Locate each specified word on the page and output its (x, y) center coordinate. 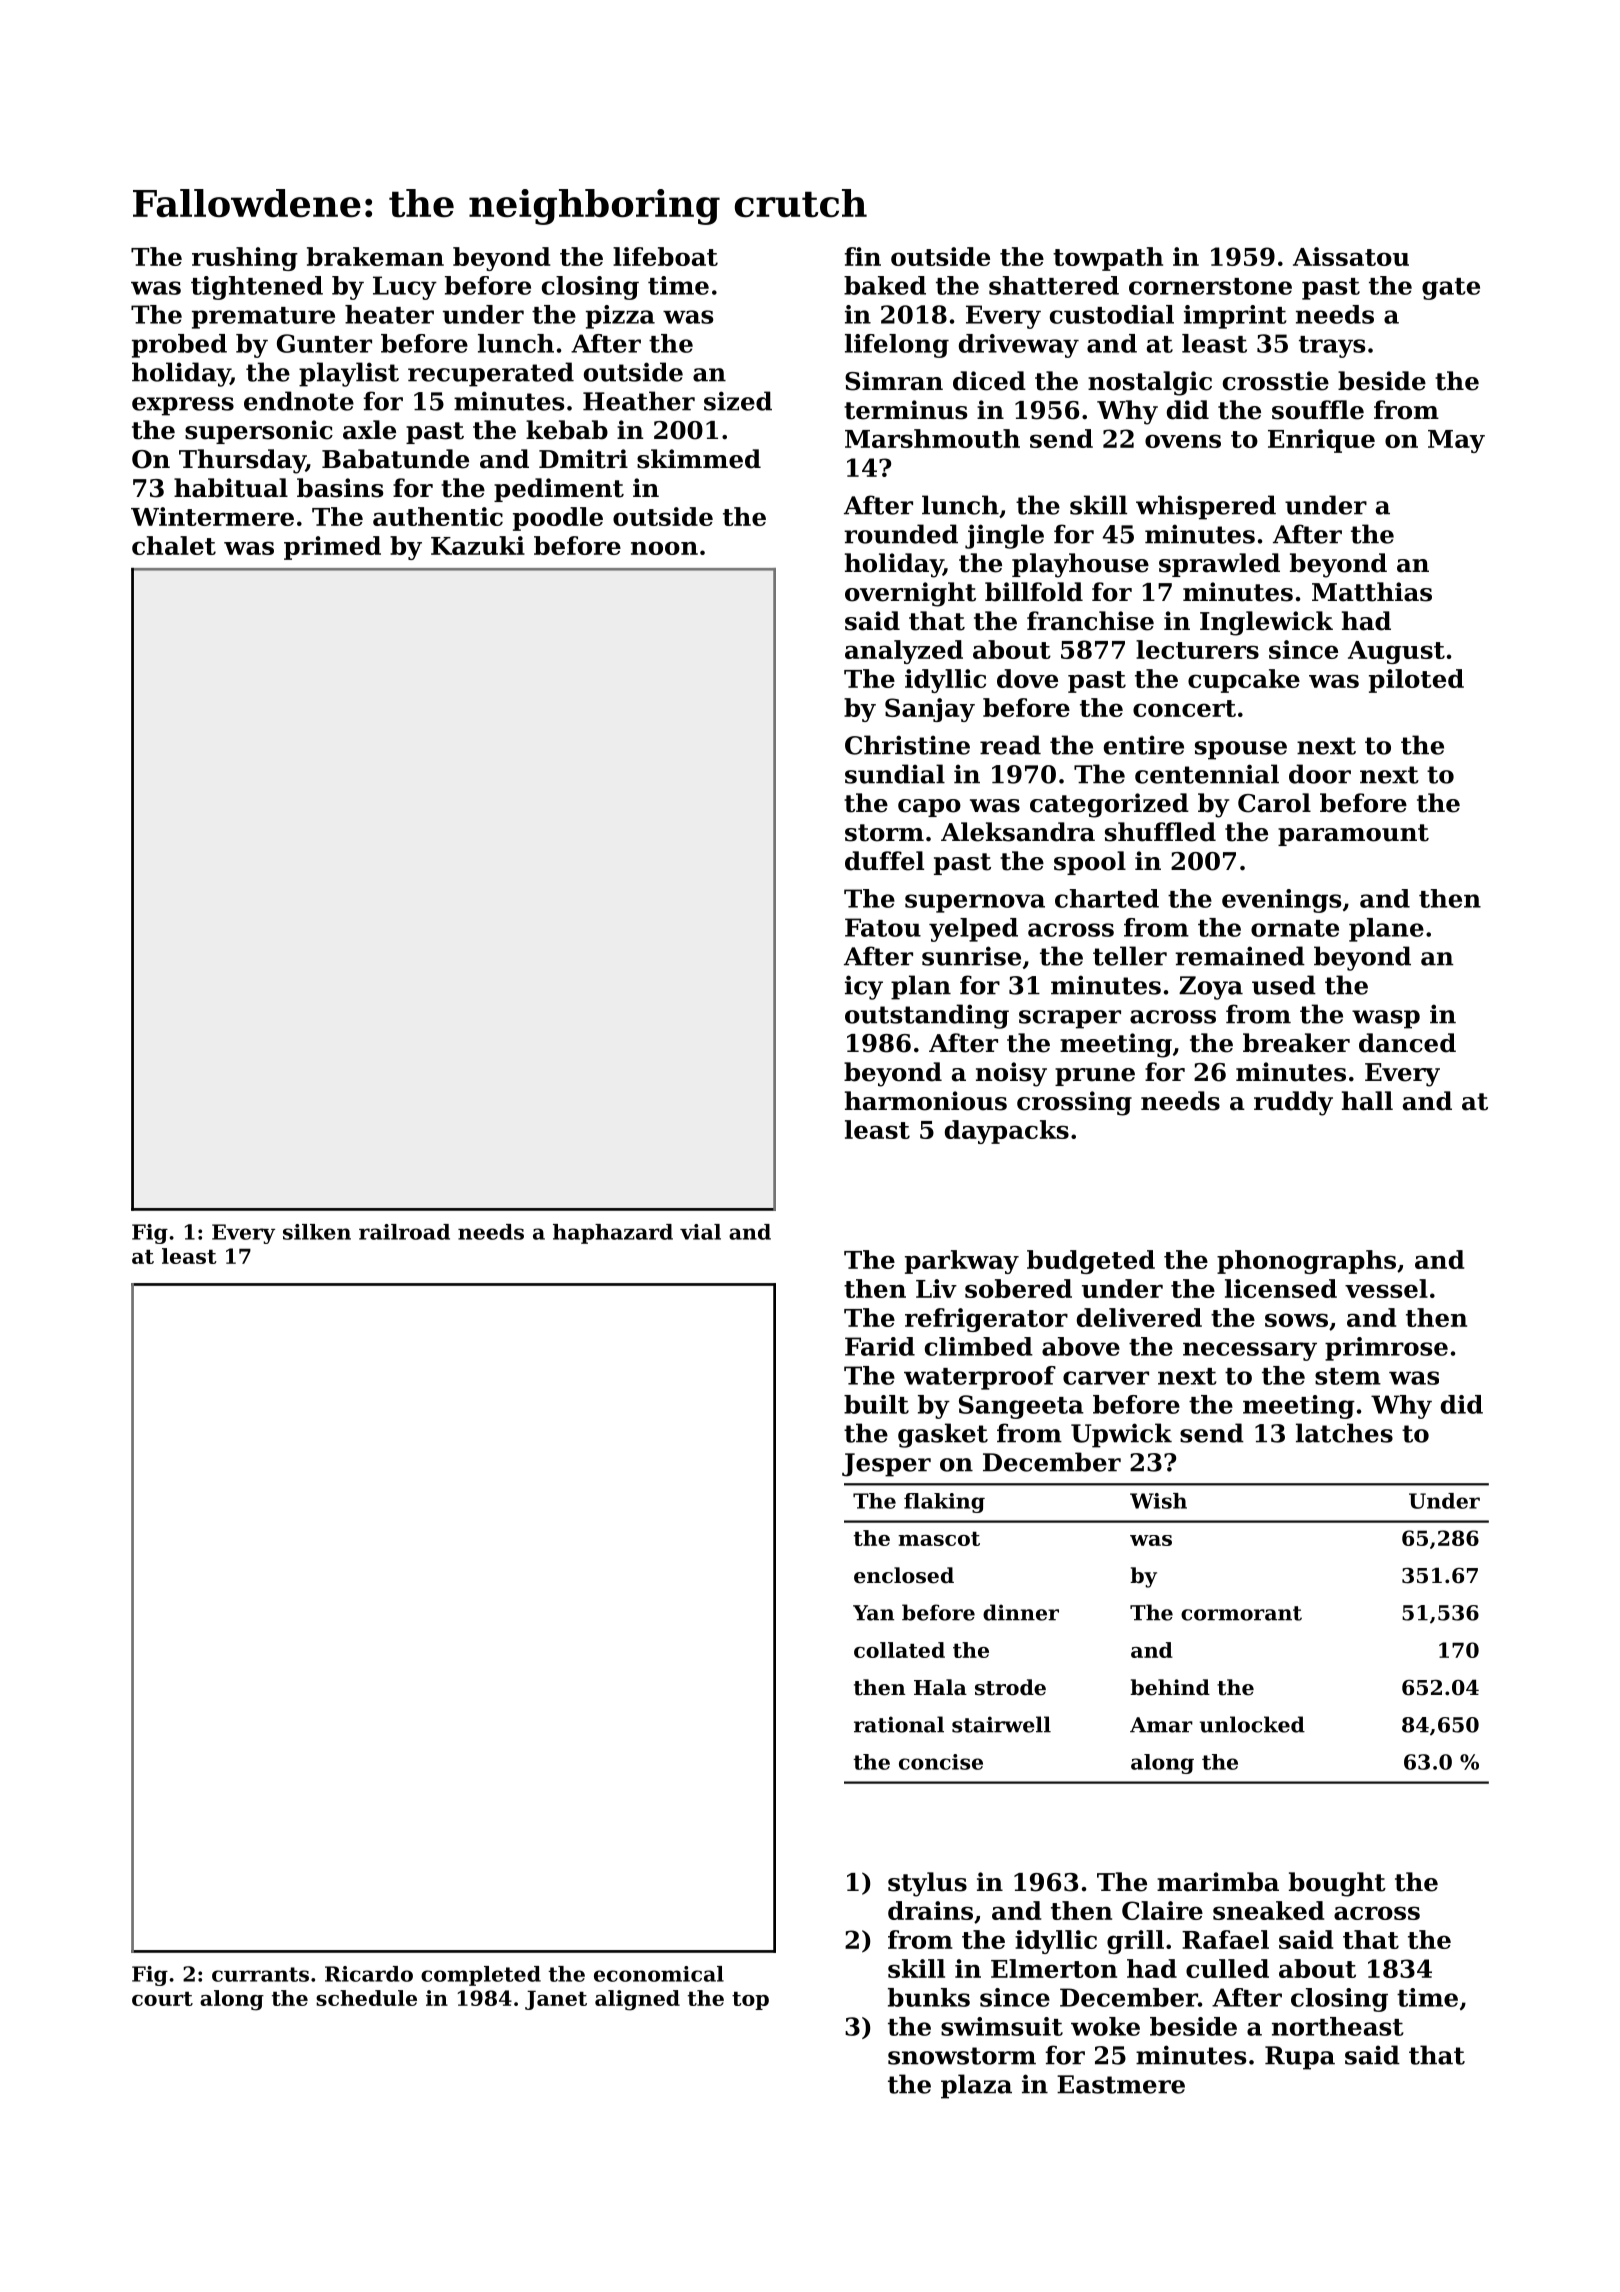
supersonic (259, 432)
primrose (1386, 1349)
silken (317, 1232)
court (162, 1998)
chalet (174, 545)
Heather (639, 401)
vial (700, 1232)
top (750, 2000)
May (1456, 441)
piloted (1416, 681)
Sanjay (930, 710)
